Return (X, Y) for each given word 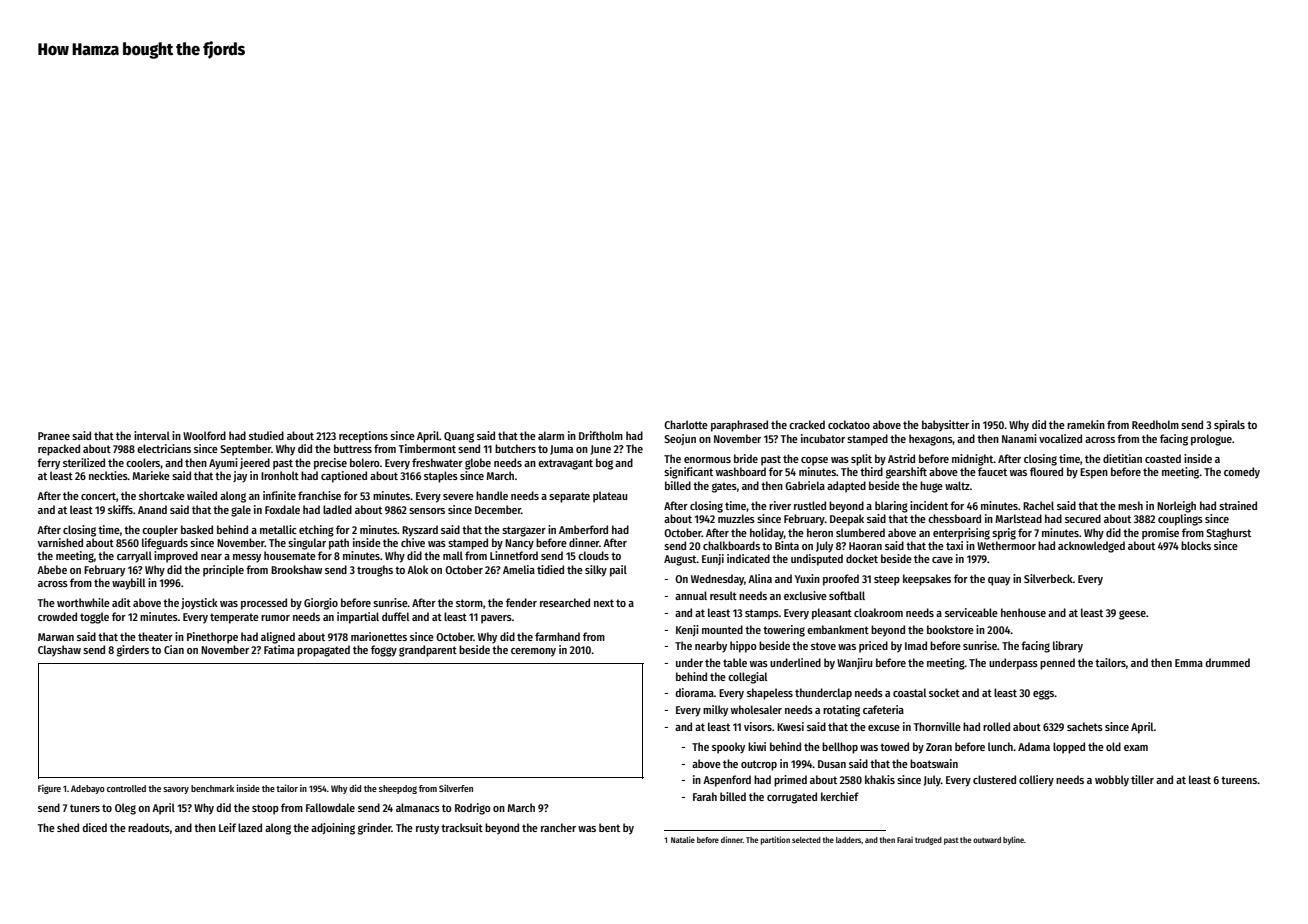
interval (152, 435)
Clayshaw (59, 651)
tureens (1239, 780)
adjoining (333, 829)
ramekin (1086, 424)
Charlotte (686, 424)
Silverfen (456, 788)
